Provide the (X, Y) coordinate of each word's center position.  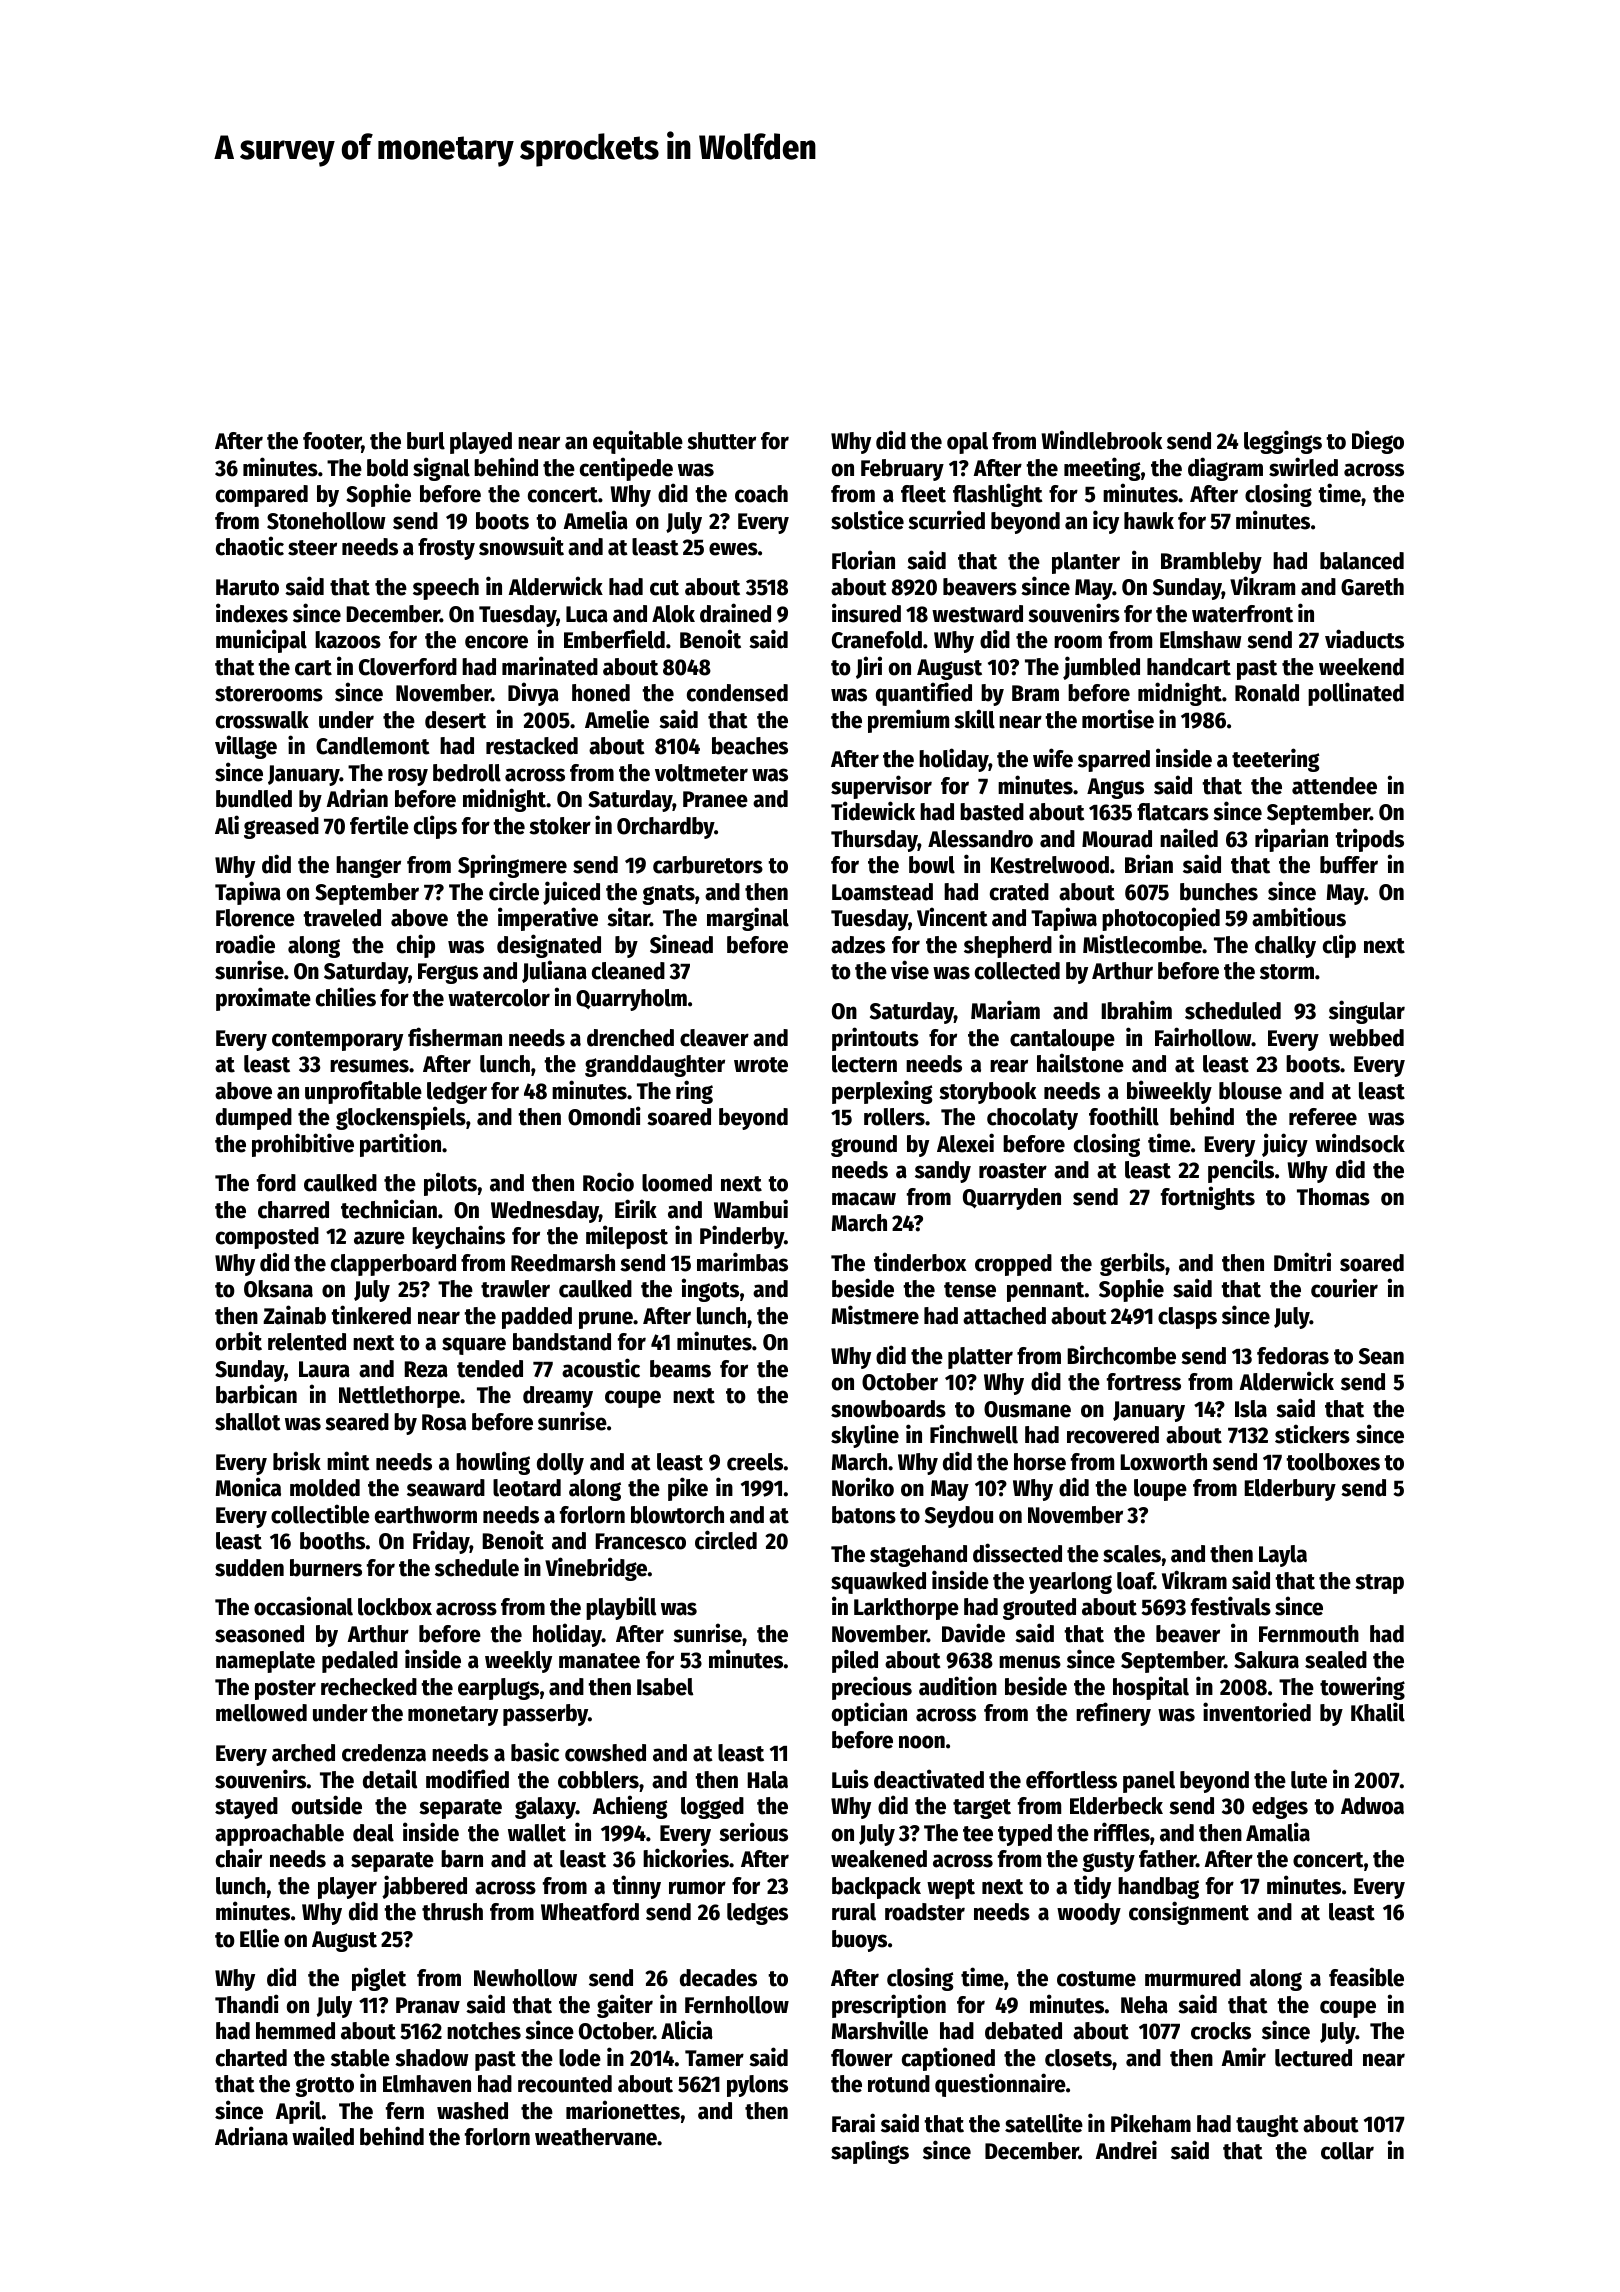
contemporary (337, 1041)
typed (1025, 1835)
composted (267, 1238)
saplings (870, 2152)
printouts (875, 1039)
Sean (1381, 1356)
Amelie (617, 719)
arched (303, 1753)
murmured (1193, 1978)
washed (472, 2111)
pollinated (1356, 694)
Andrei (1126, 2150)
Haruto (247, 587)
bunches (1219, 892)
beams (680, 1369)
